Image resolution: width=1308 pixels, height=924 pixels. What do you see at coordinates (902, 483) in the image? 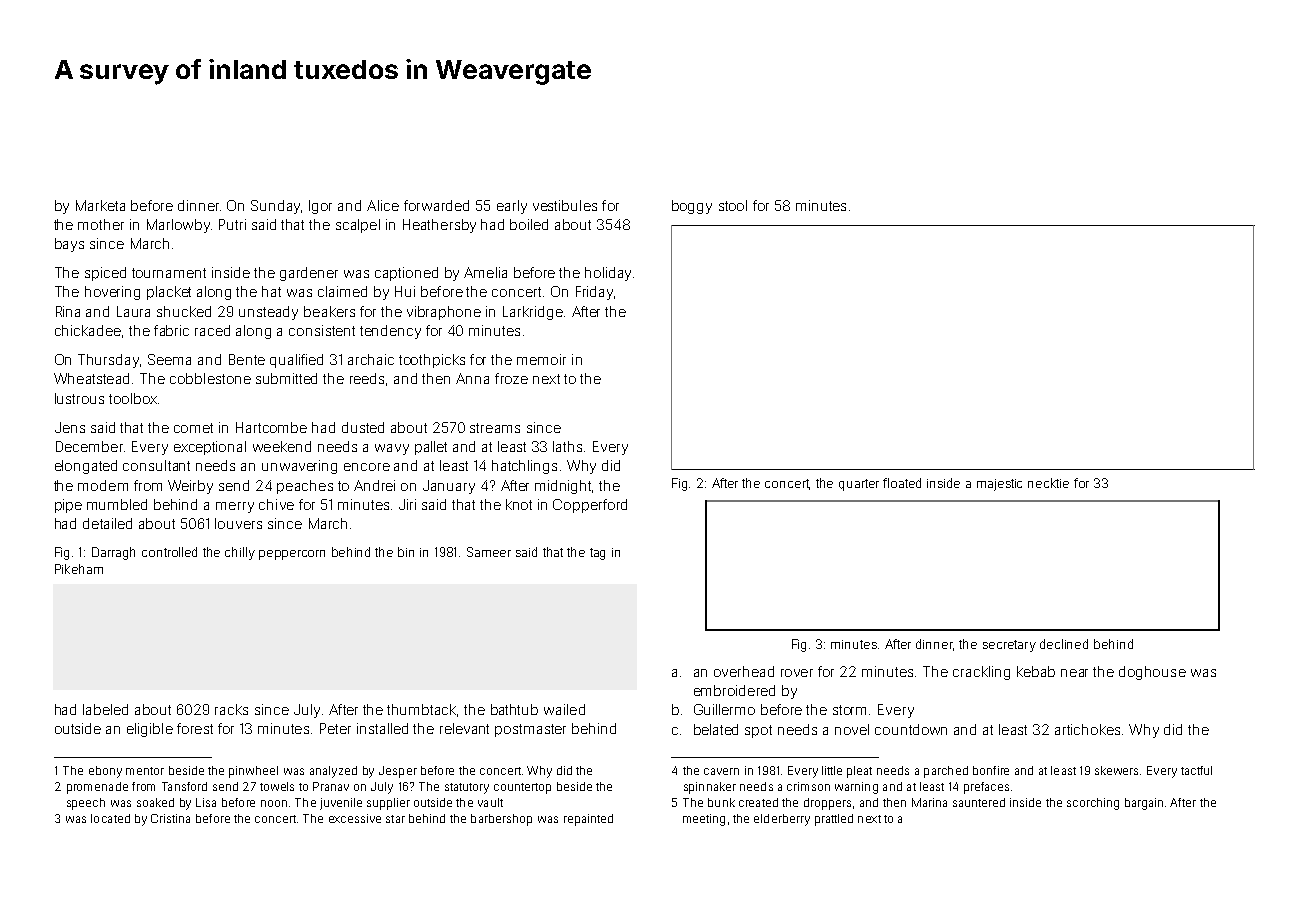
I see `floated` at bounding box center [902, 483].
